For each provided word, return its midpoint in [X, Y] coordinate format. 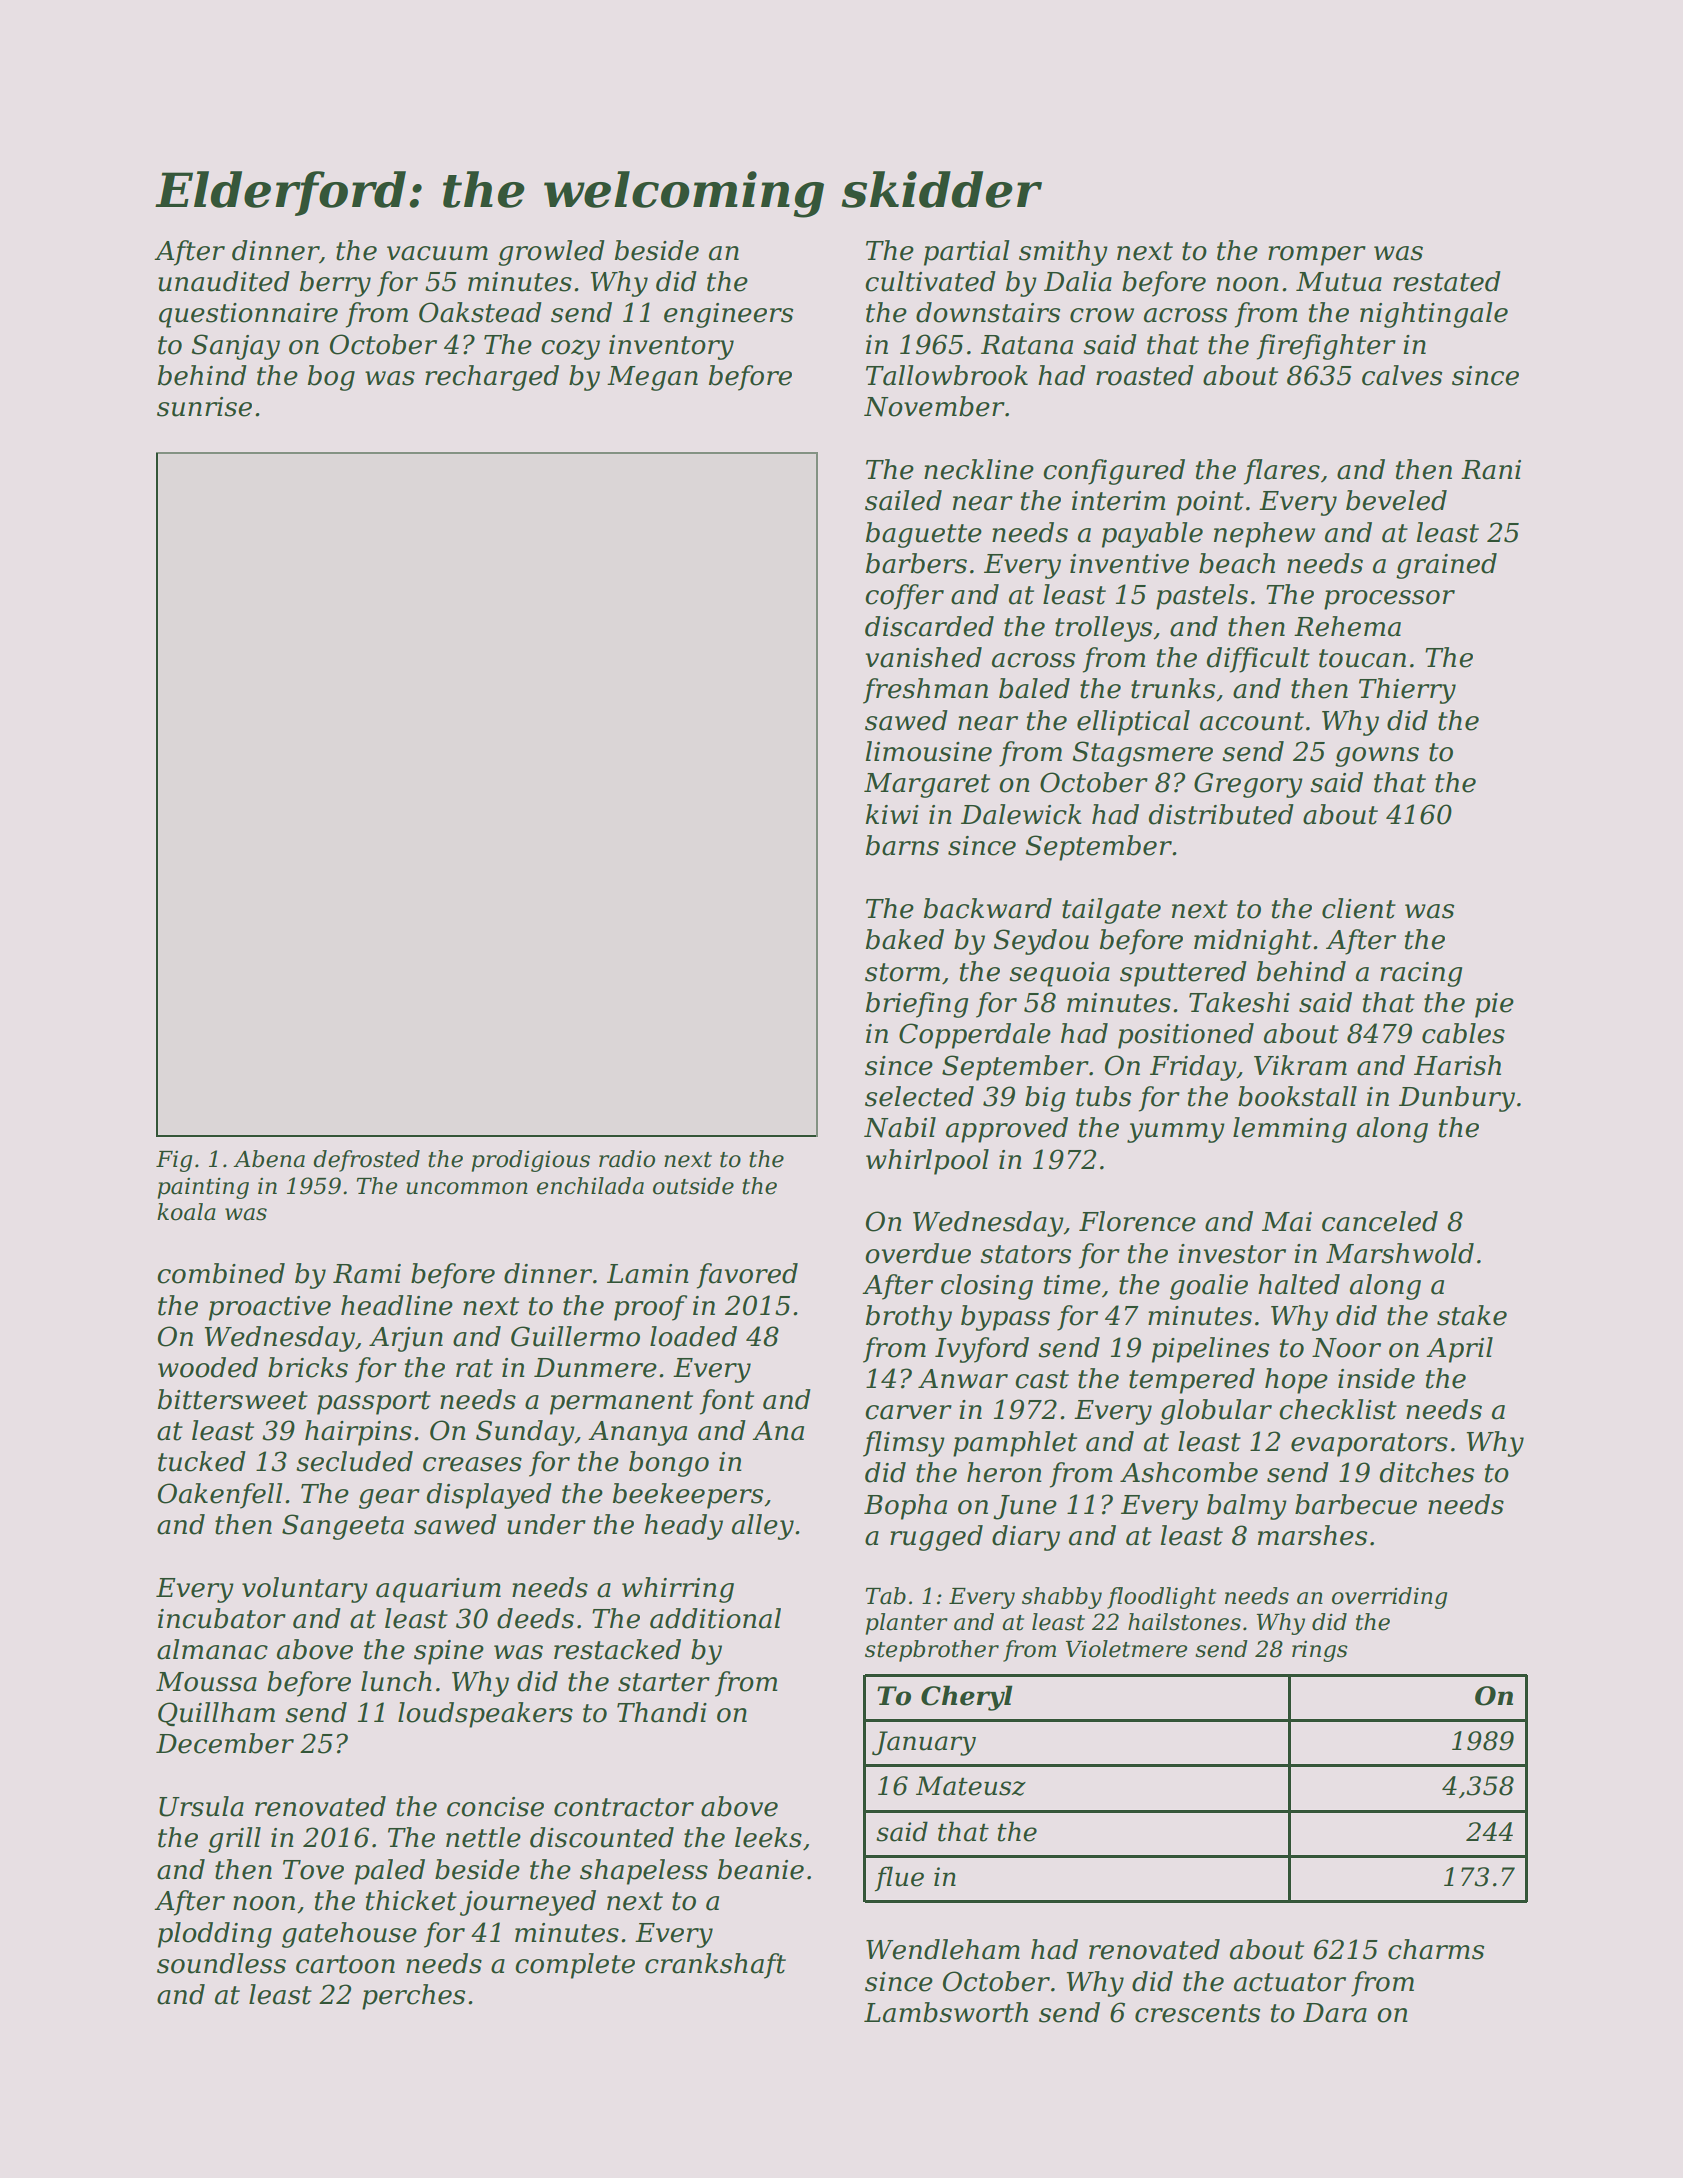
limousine [929, 751]
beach [1237, 563]
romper [1317, 256]
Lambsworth [946, 2012]
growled [551, 253]
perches [413, 1997]
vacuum [437, 253]
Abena [269, 1159]
